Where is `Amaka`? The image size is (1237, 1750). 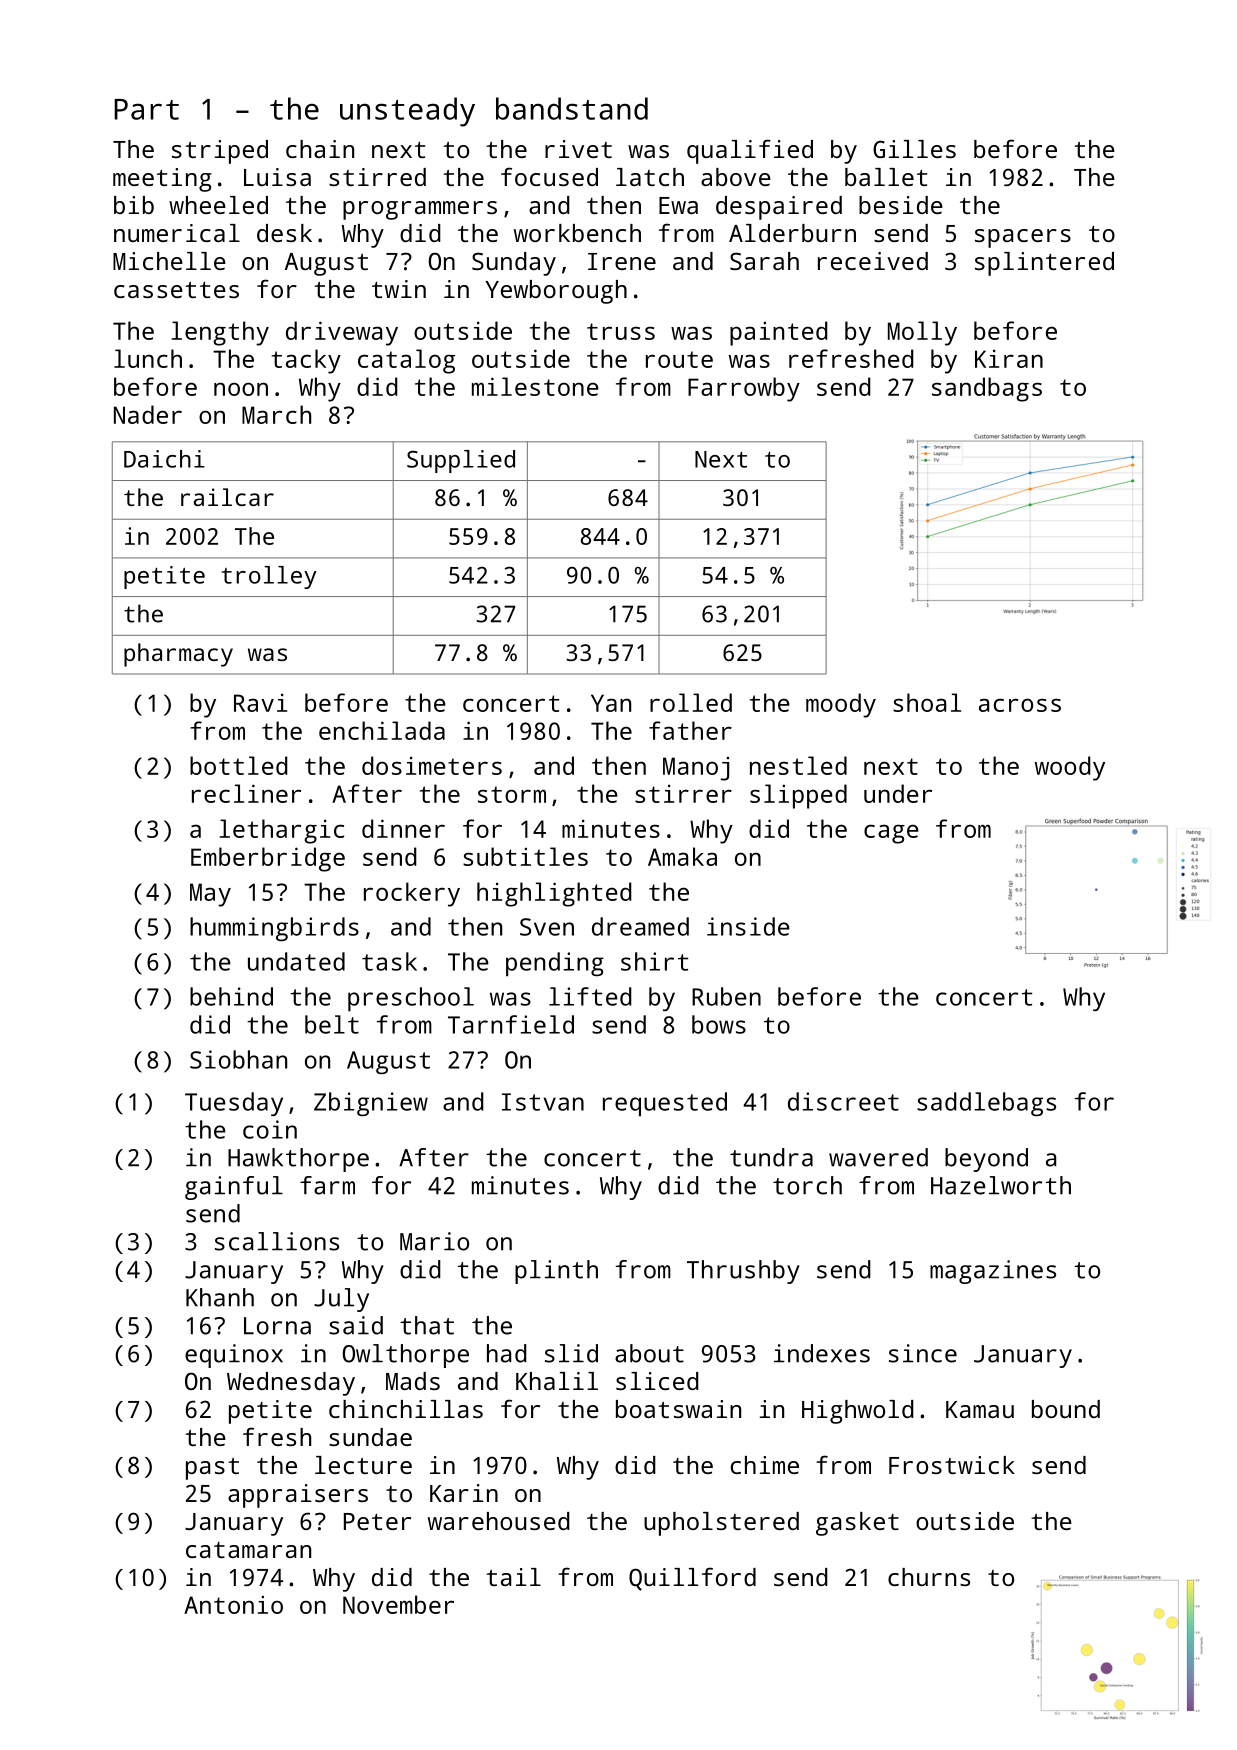
Amaka is located at coordinates (682, 856).
